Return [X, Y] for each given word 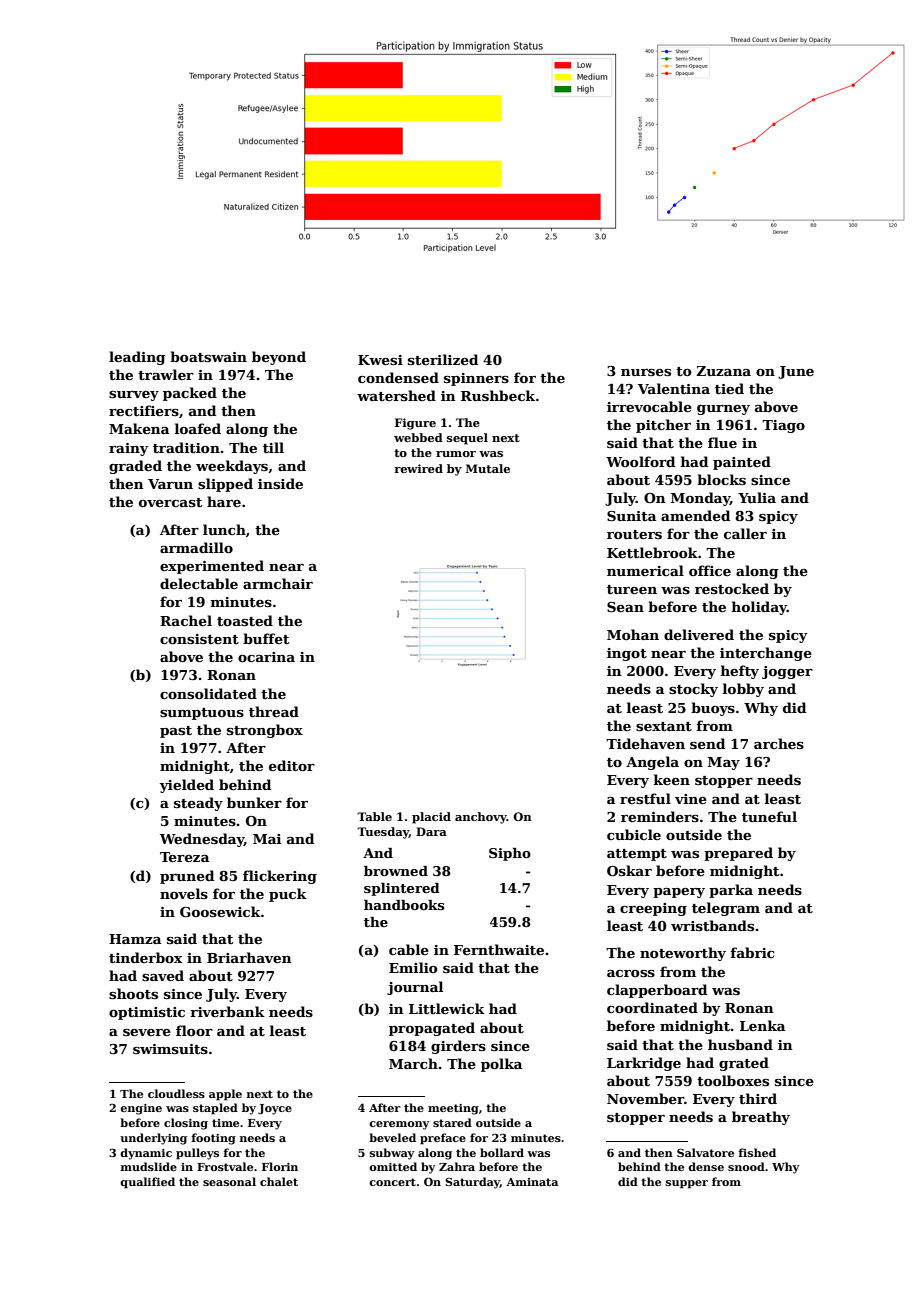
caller [745, 533]
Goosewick [220, 911]
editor [292, 765]
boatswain [208, 356]
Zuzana [723, 371]
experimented [212, 567]
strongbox [265, 731]
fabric [752, 952]
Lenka [762, 1025]
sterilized [443, 359]
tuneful [769, 816]
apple [225, 1095]
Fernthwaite [499, 949]
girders [458, 1047]
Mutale [488, 468]
